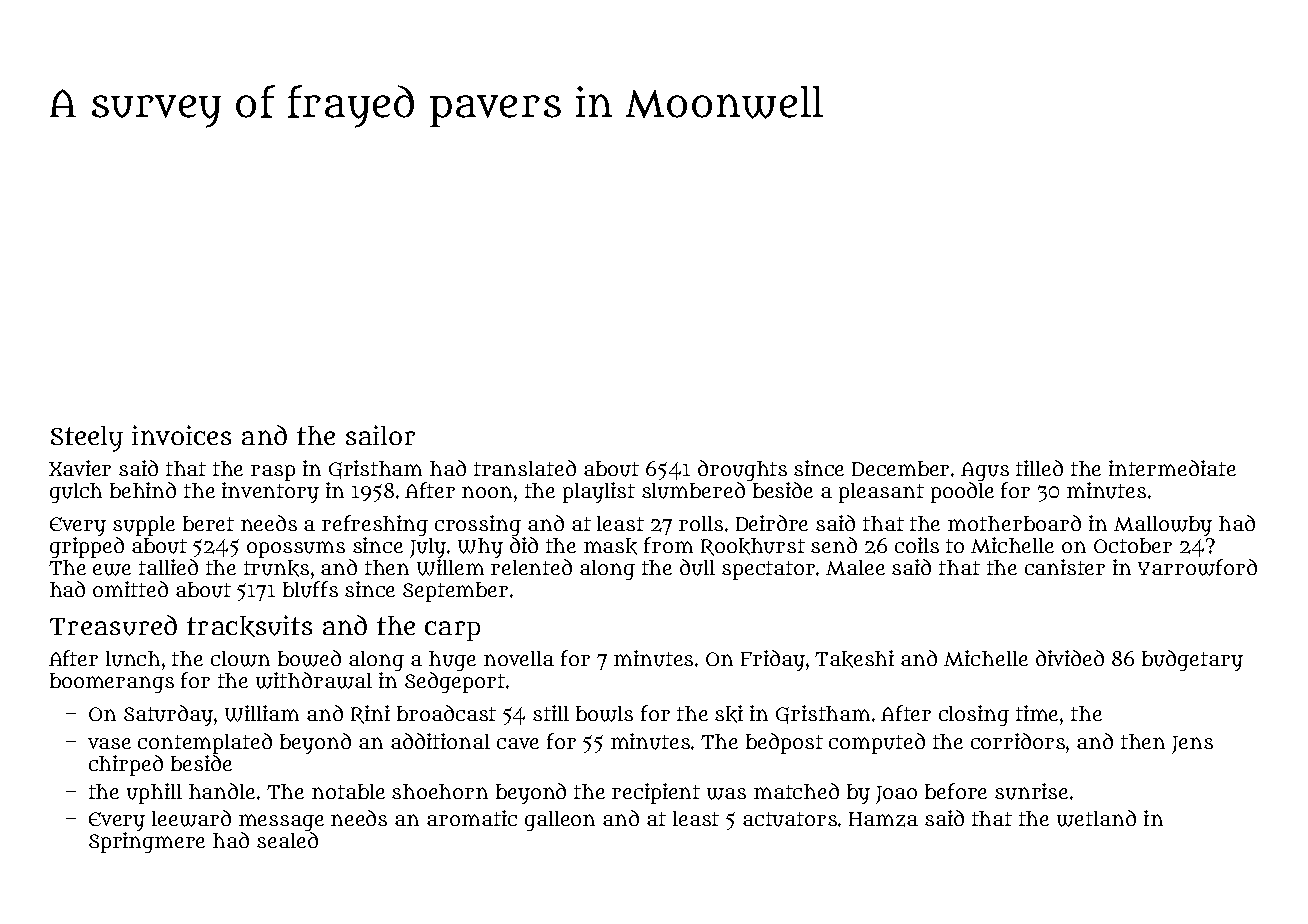  Describe the element at coordinates (144, 526) in the screenshot. I see `supple` at that location.
